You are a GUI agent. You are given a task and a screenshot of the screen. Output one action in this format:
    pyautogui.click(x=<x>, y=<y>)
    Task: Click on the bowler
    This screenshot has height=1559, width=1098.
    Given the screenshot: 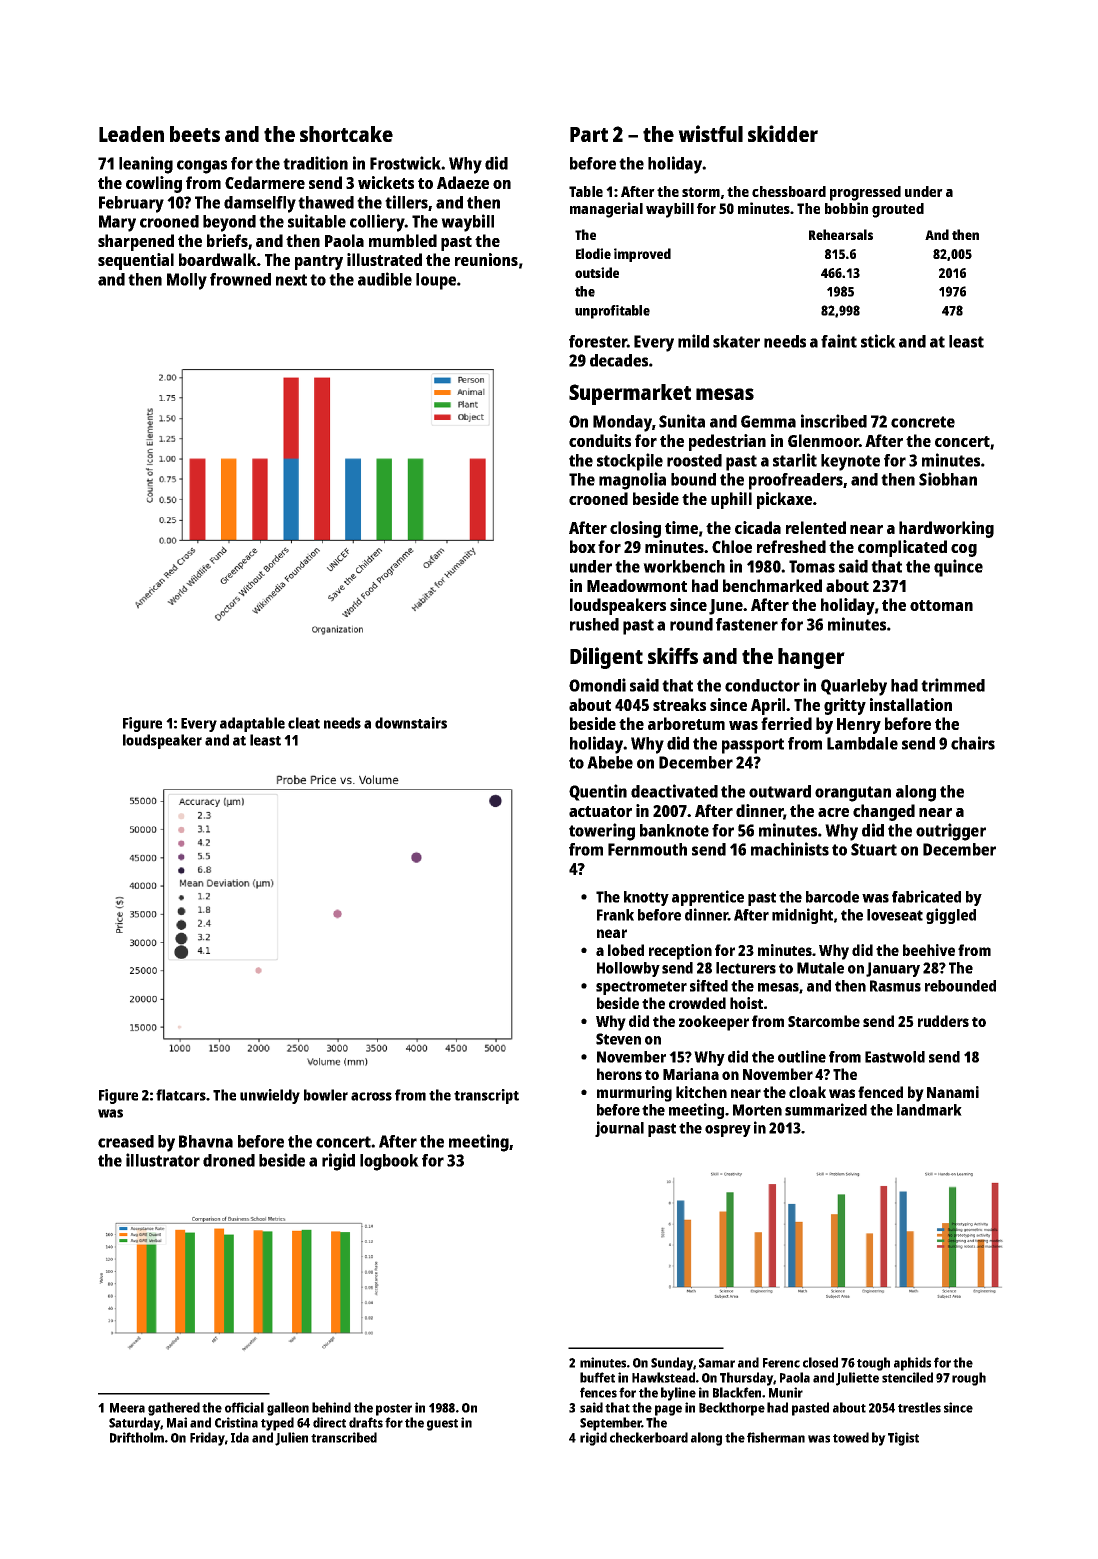 What is the action you would take?
    pyautogui.click(x=326, y=1095)
